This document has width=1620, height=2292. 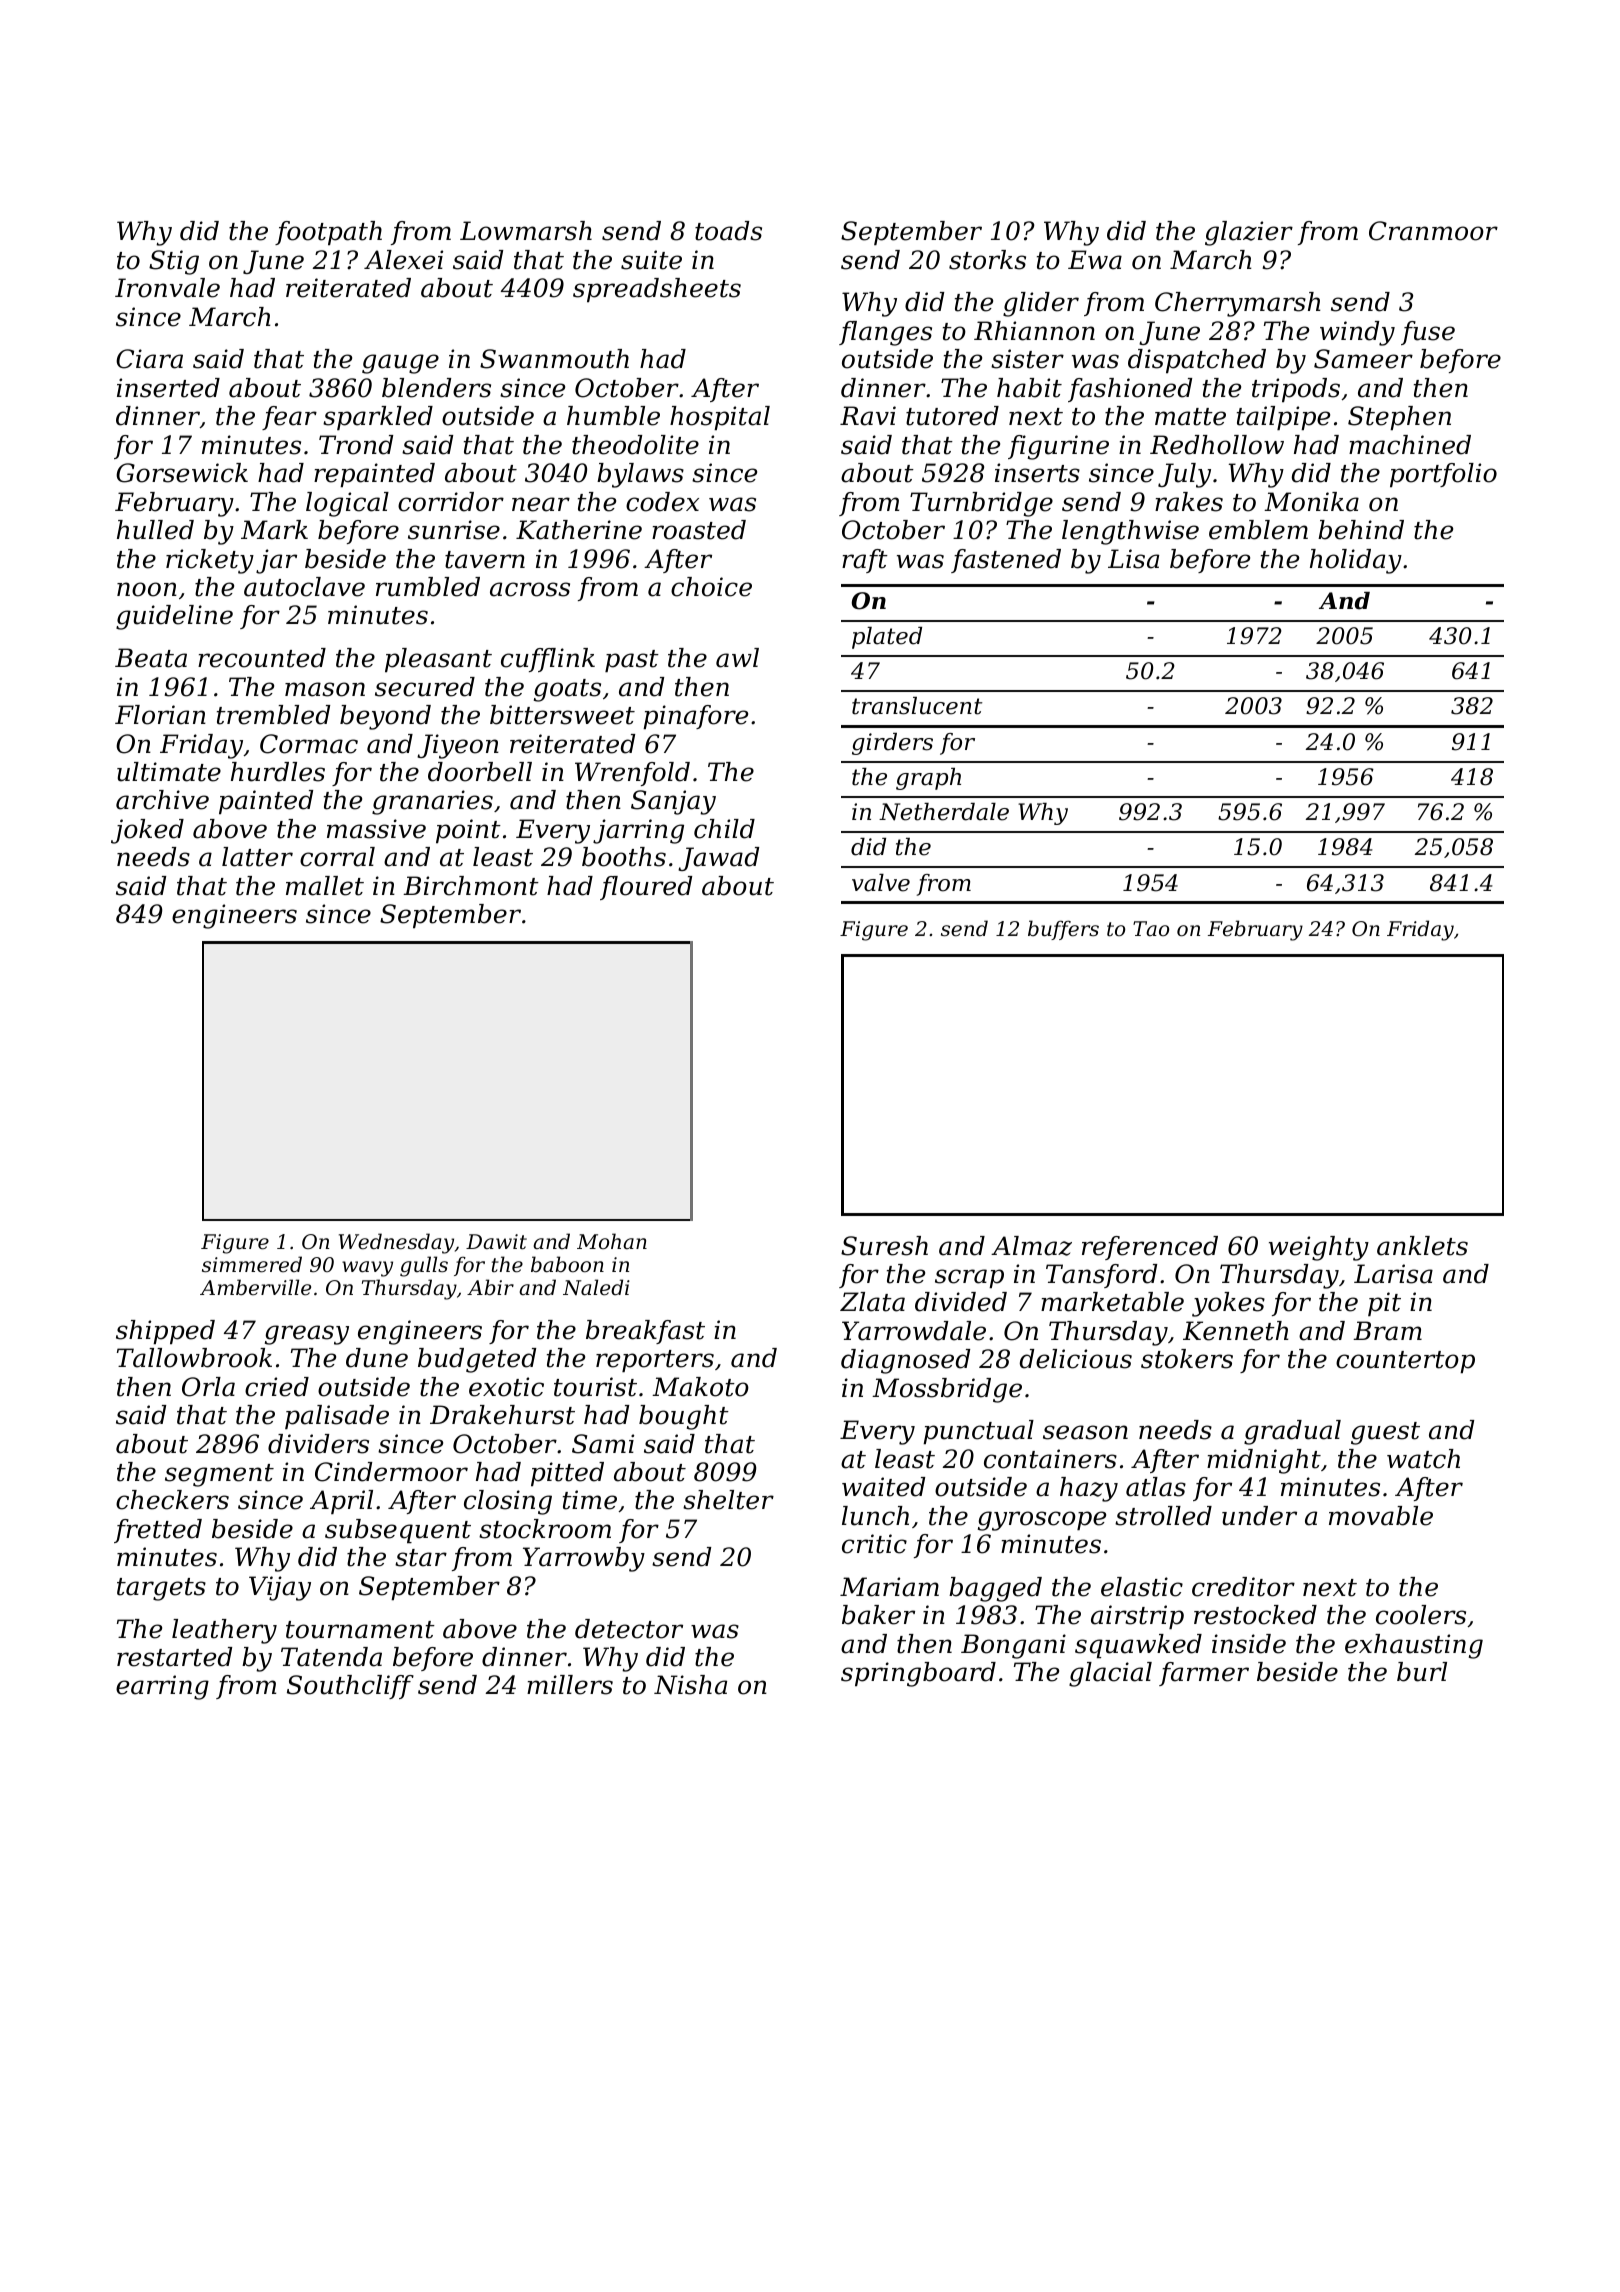 What do you see at coordinates (350, 1687) in the document?
I see `Southcliff` at bounding box center [350, 1687].
